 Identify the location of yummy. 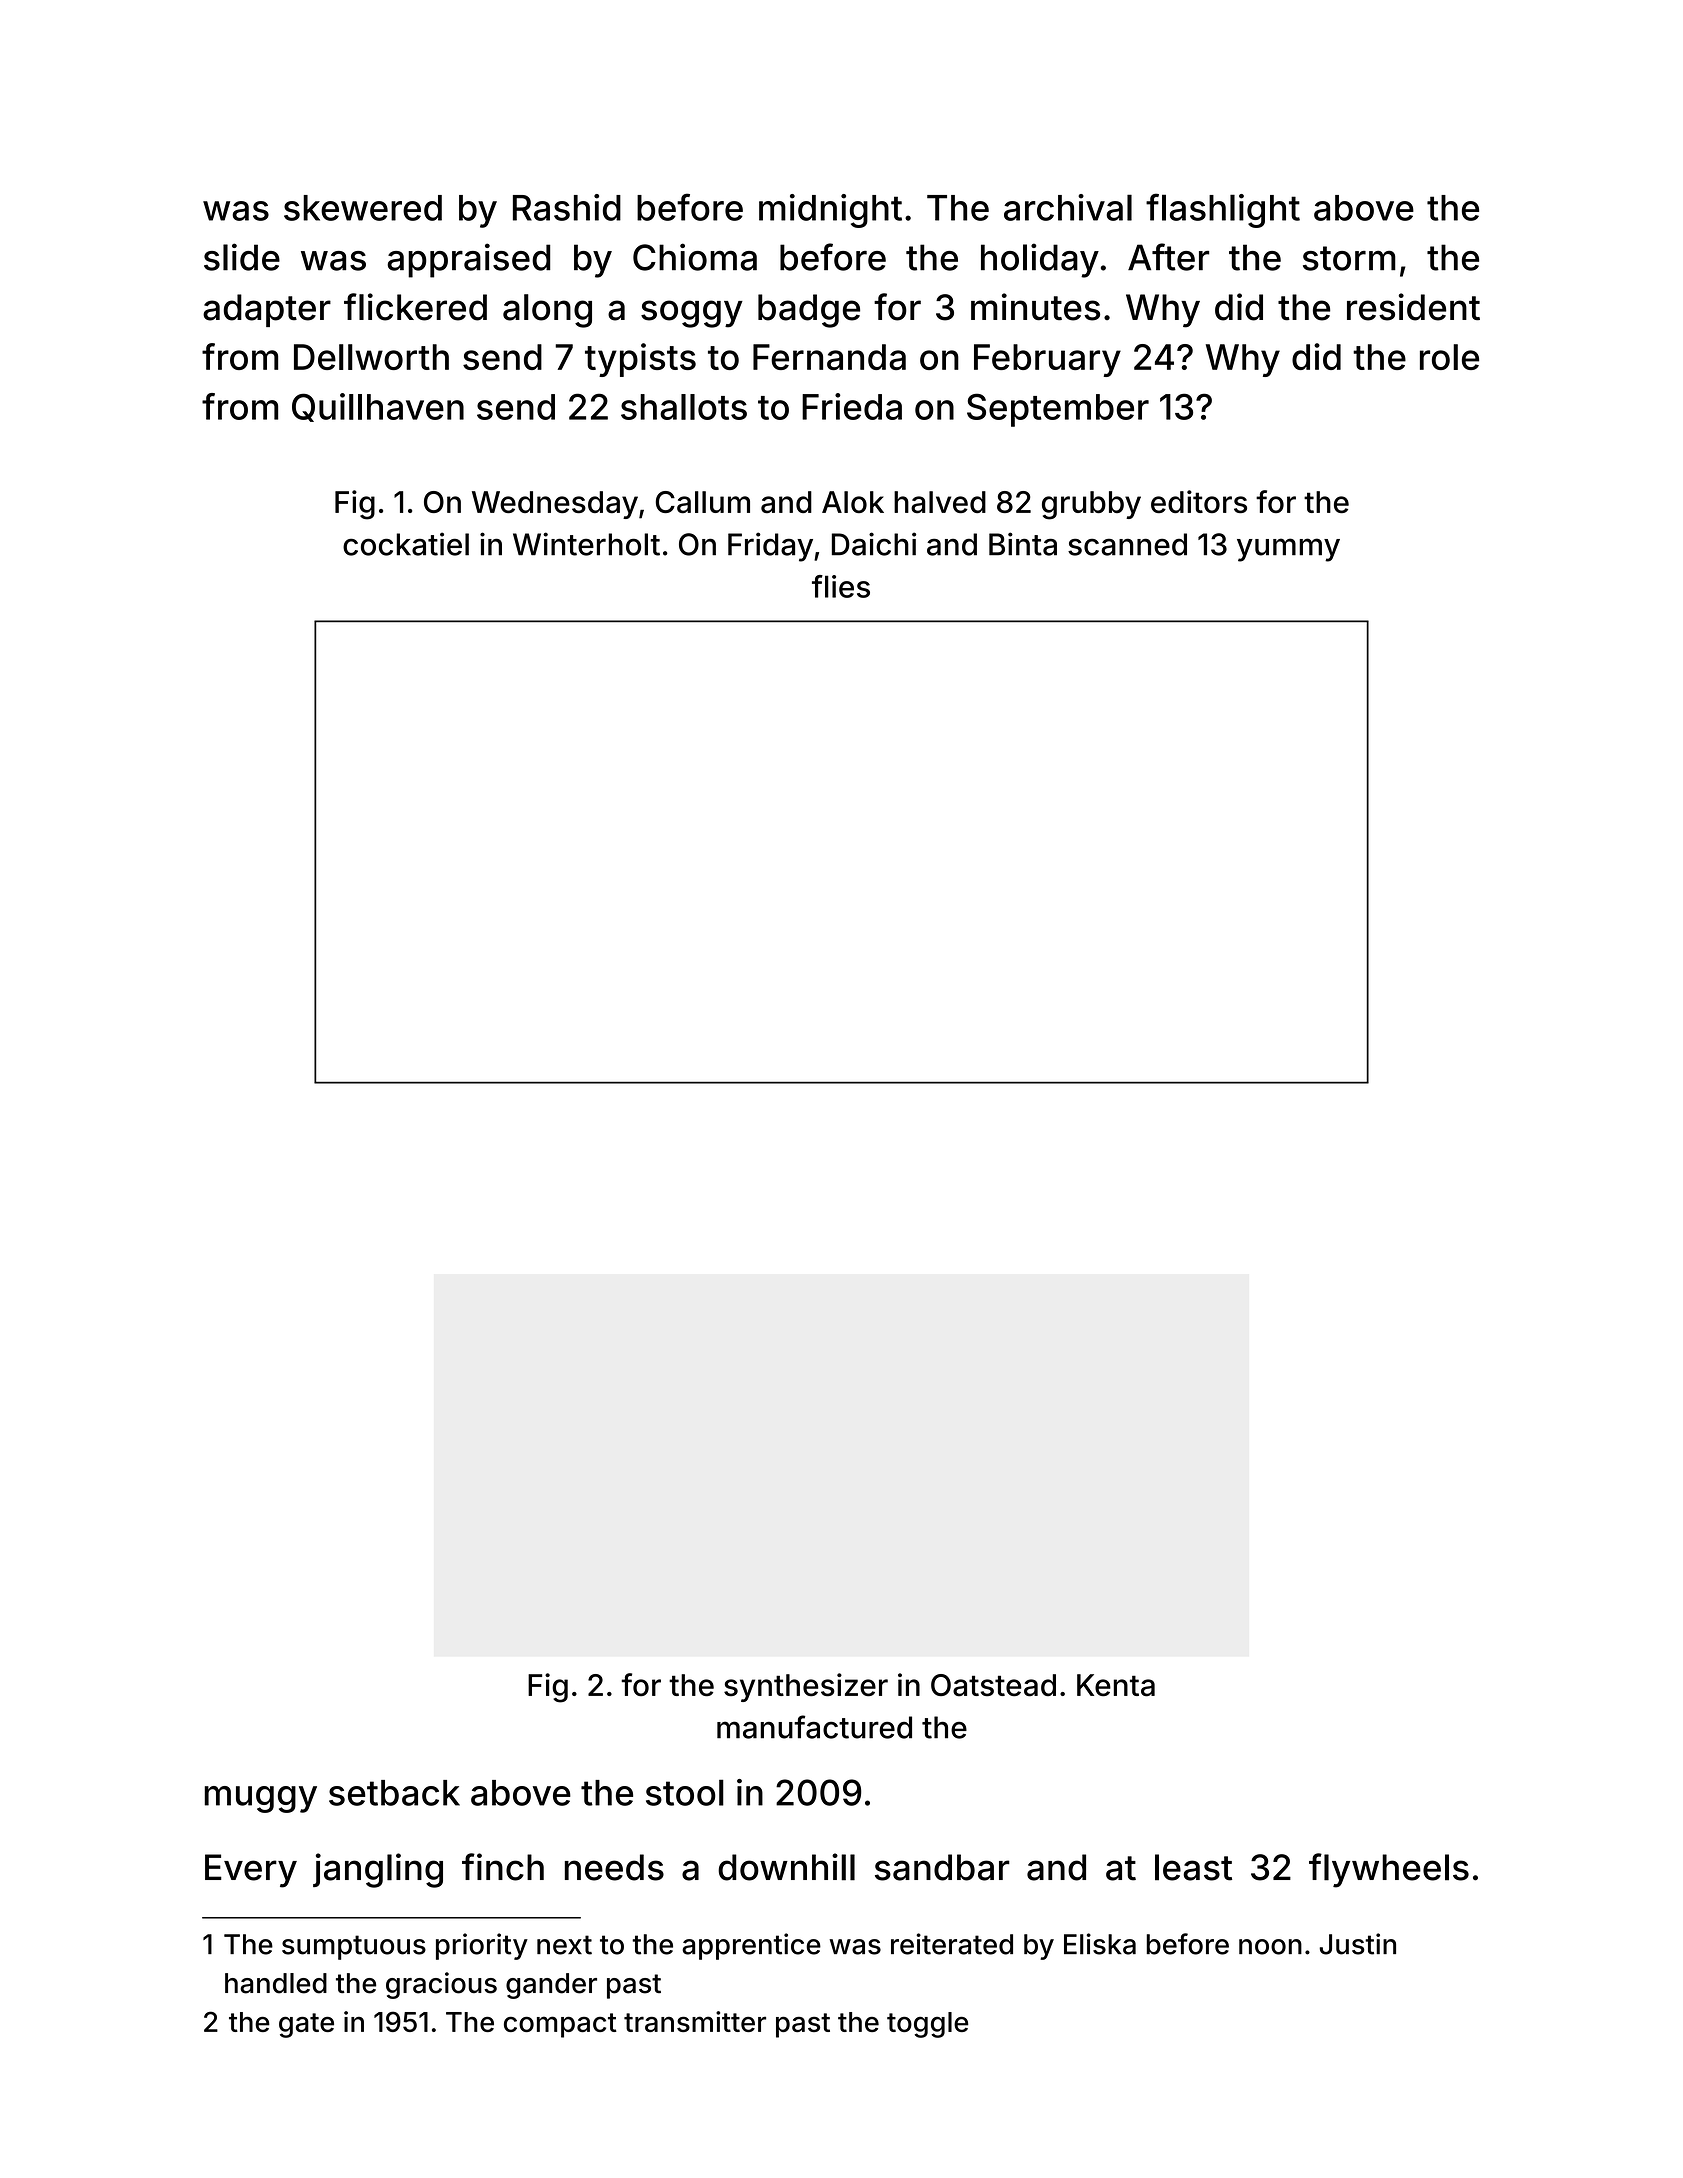
(1288, 550).
